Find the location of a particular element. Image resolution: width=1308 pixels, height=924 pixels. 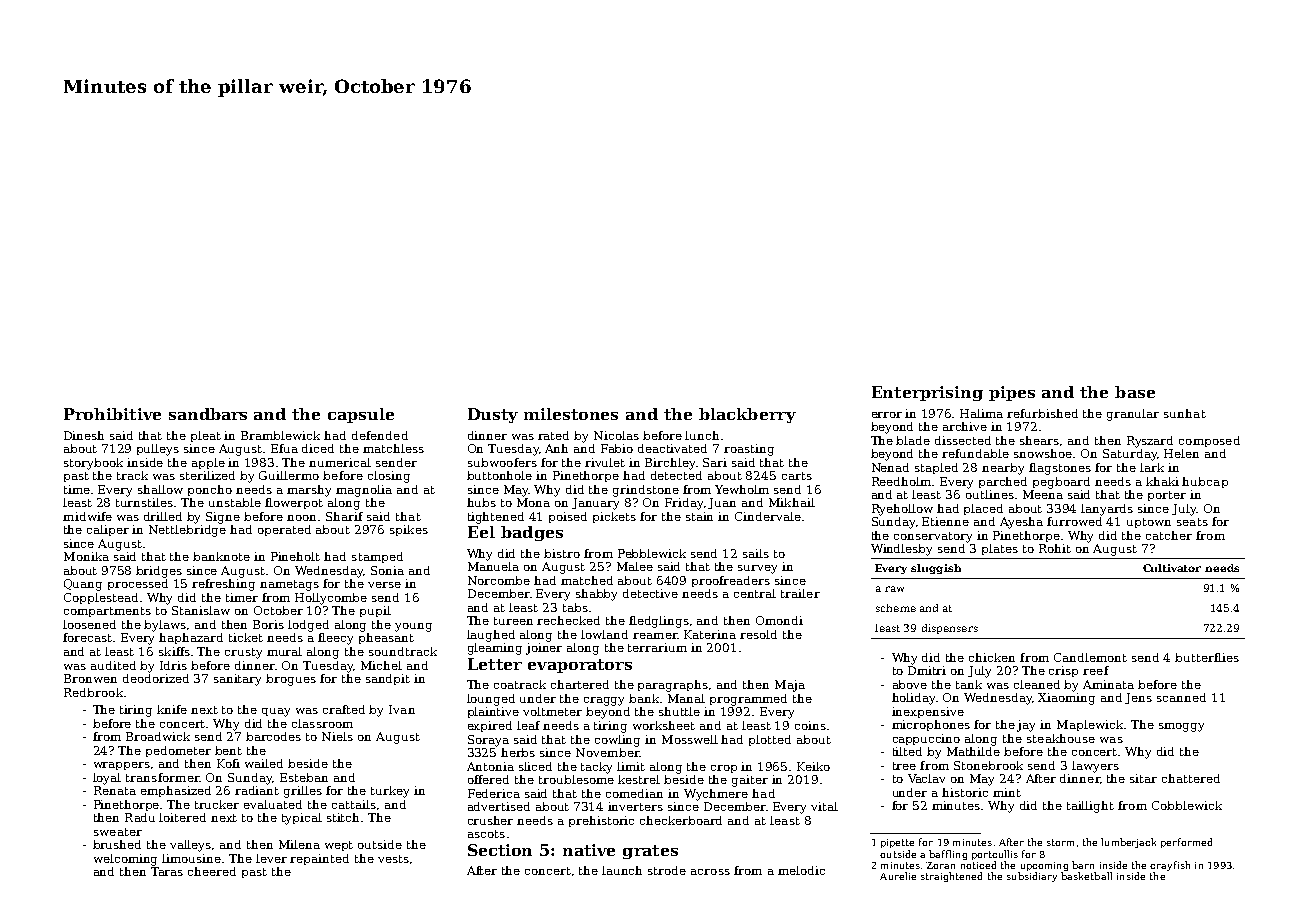

programmed is located at coordinates (748, 700).
